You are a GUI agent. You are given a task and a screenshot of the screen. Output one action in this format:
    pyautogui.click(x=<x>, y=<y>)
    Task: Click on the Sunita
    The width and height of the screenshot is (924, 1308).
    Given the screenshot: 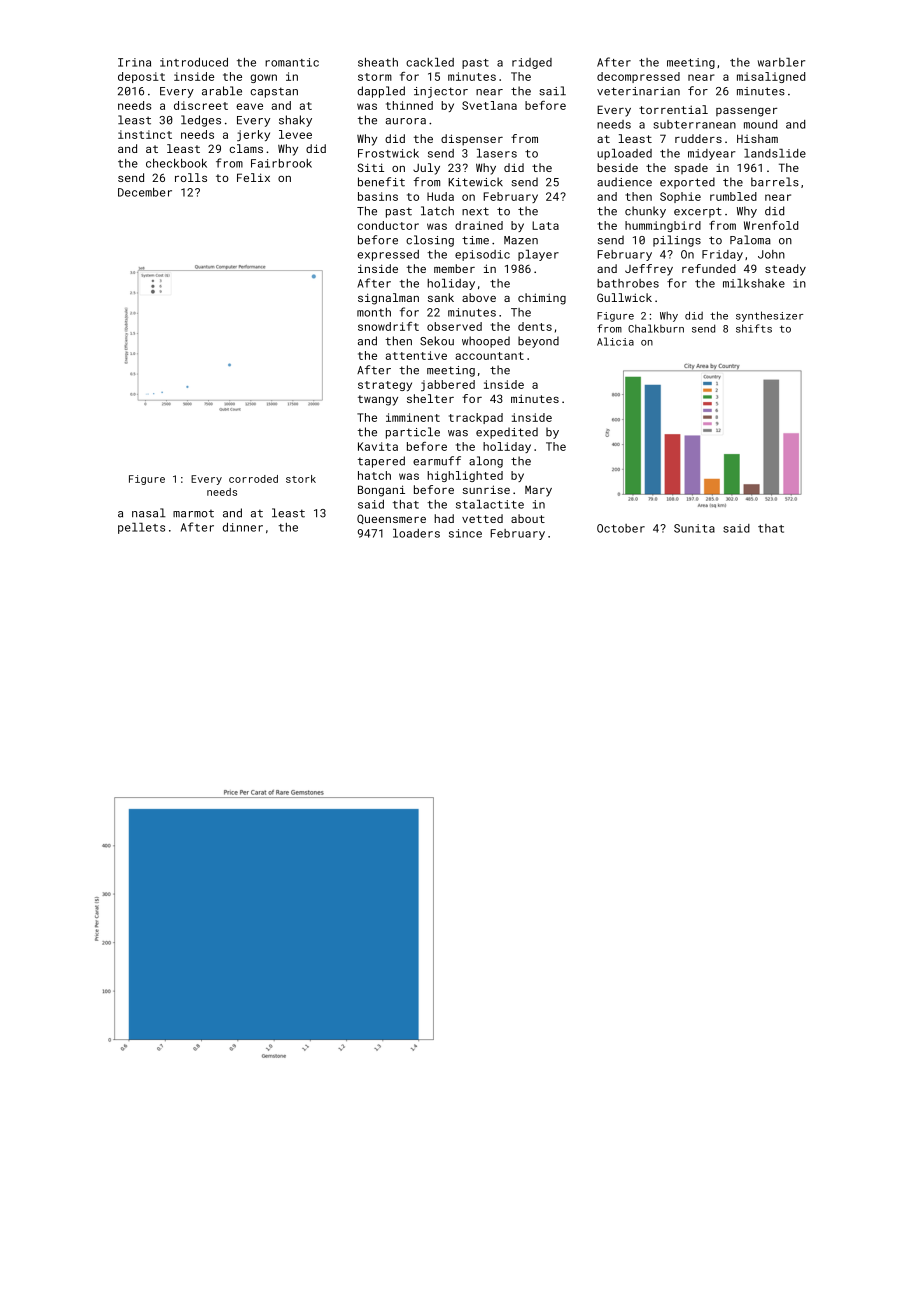 What is the action you would take?
    pyautogui.click(x=694, y=528)
